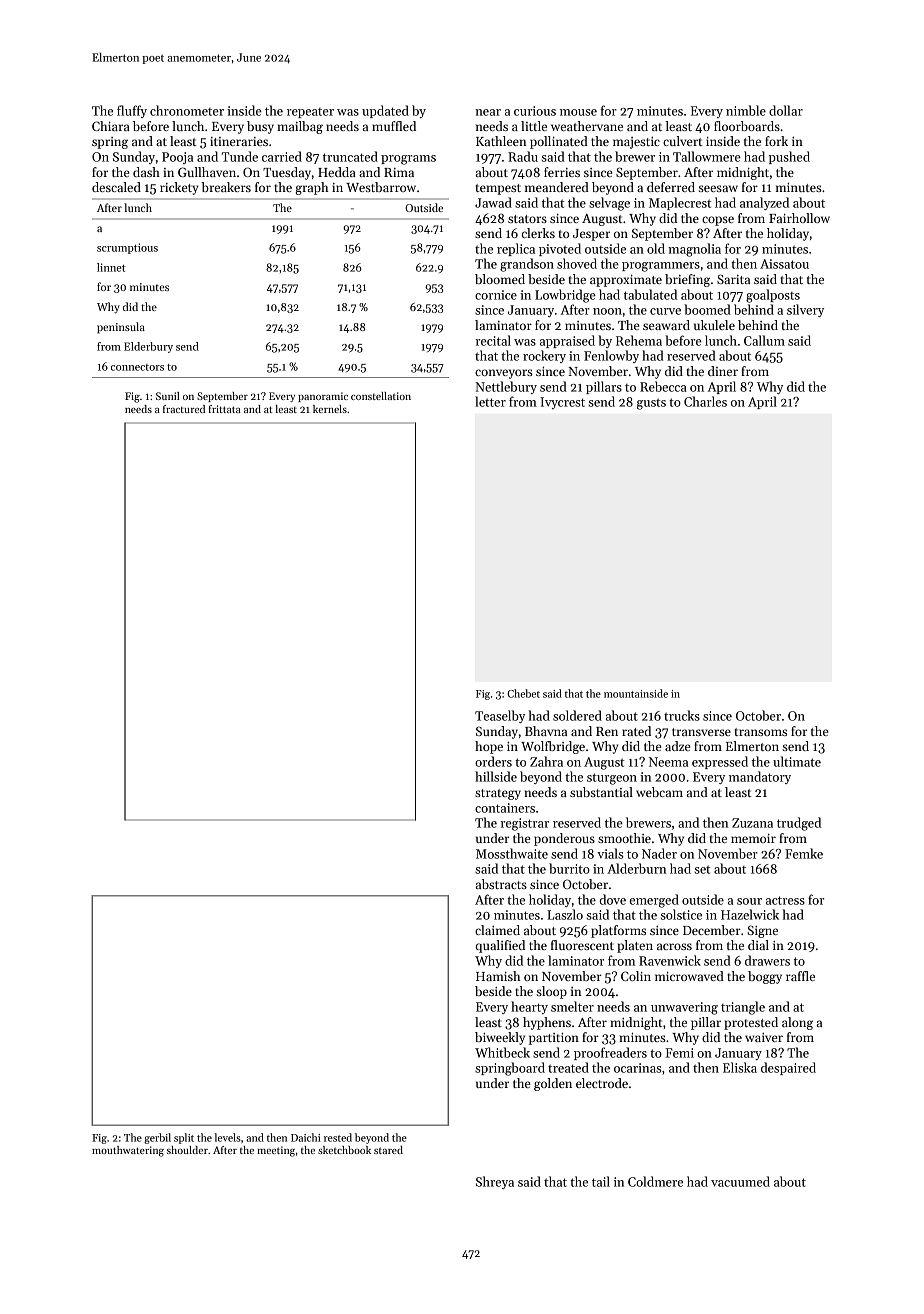  Describe the element at coordinates (495, 1182) in the screenshot. I see `Shreya` at that location.
